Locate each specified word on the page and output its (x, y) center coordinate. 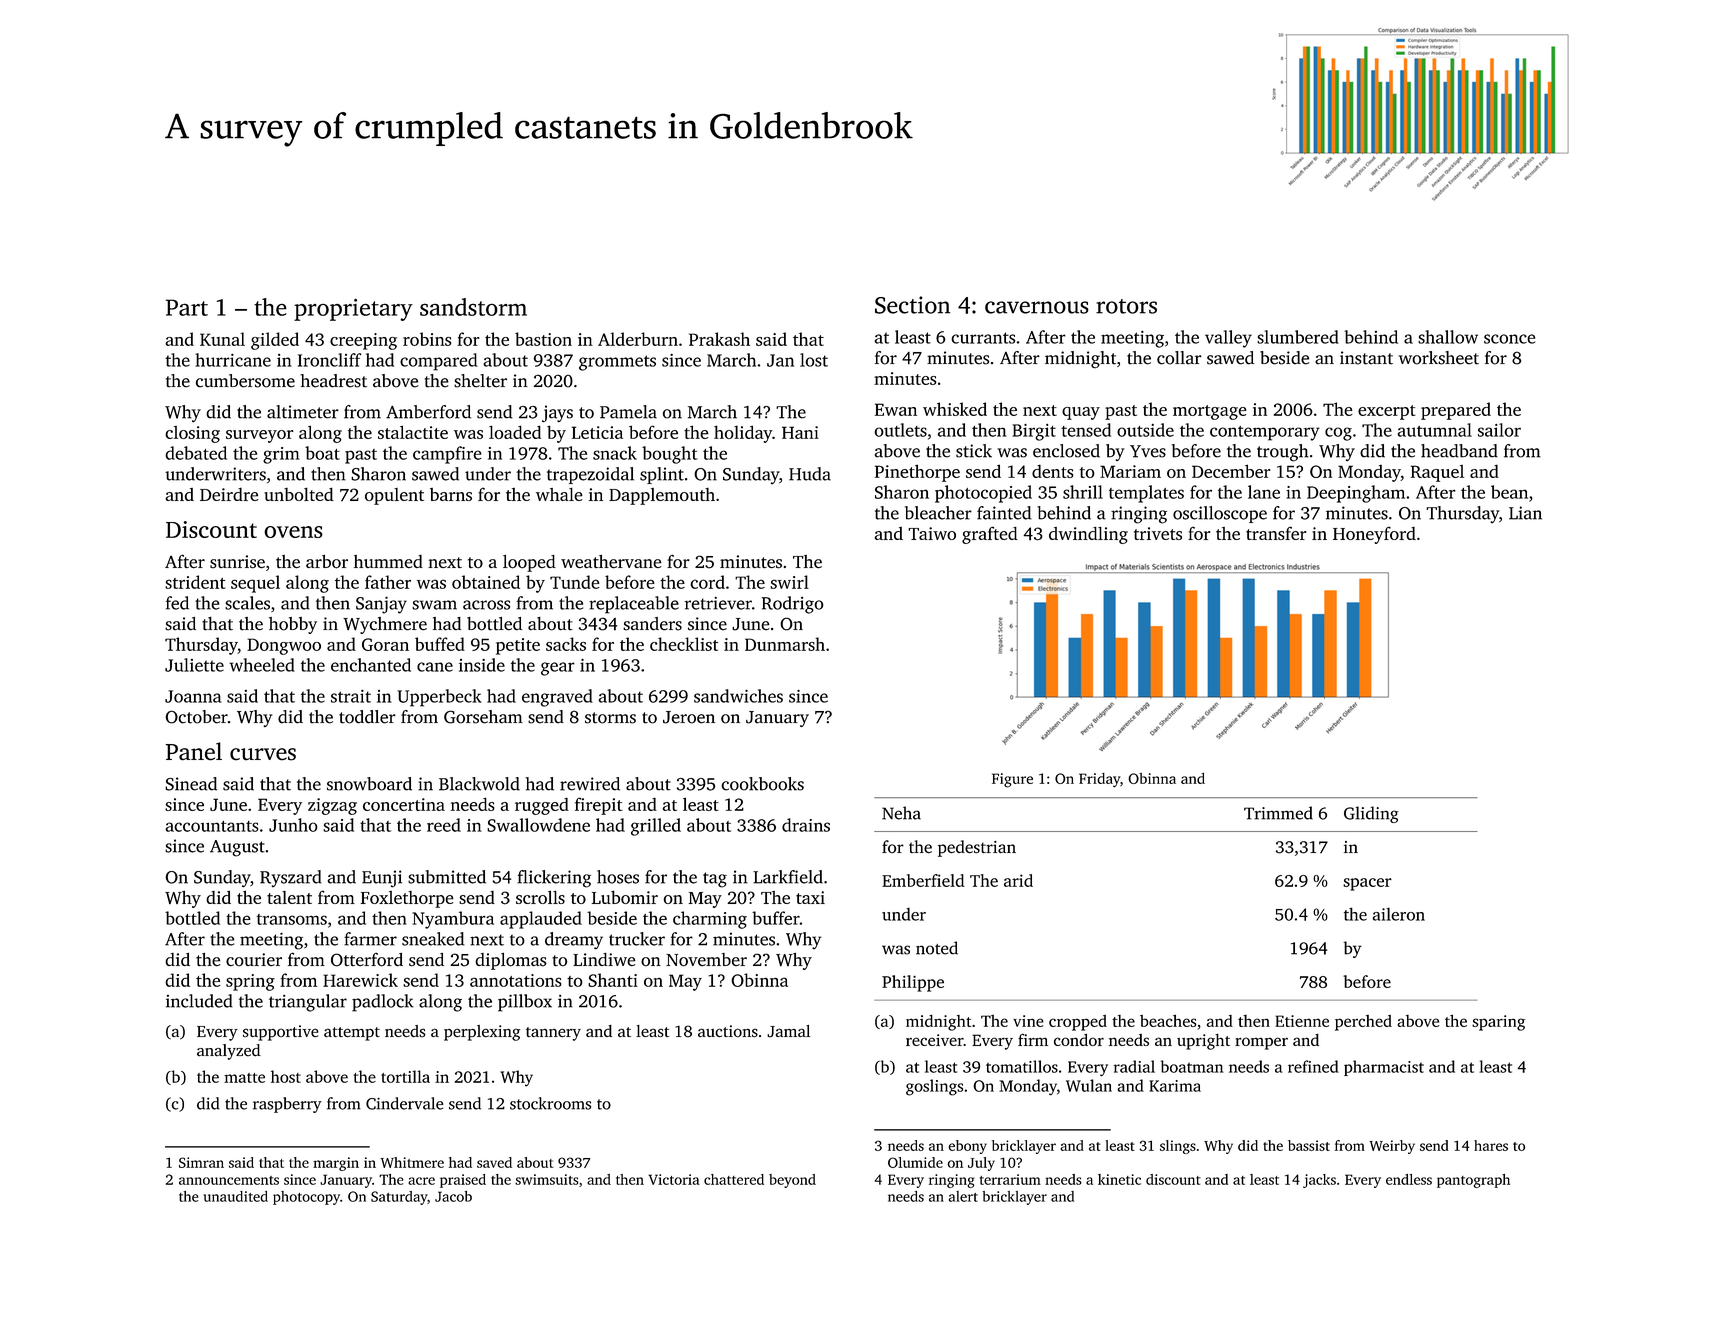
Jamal (788, 1031)
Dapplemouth (662, 496)
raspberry (287, 1105)
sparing (1498, 1023)
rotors (1126, 306)
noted (937, 948)
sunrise (237, 562)
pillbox (525, 1003)
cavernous (1037, 307)
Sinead (191, 784)
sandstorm (473, 307)
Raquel (1437, 473)
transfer (1276, 533)
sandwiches (738, 696)
